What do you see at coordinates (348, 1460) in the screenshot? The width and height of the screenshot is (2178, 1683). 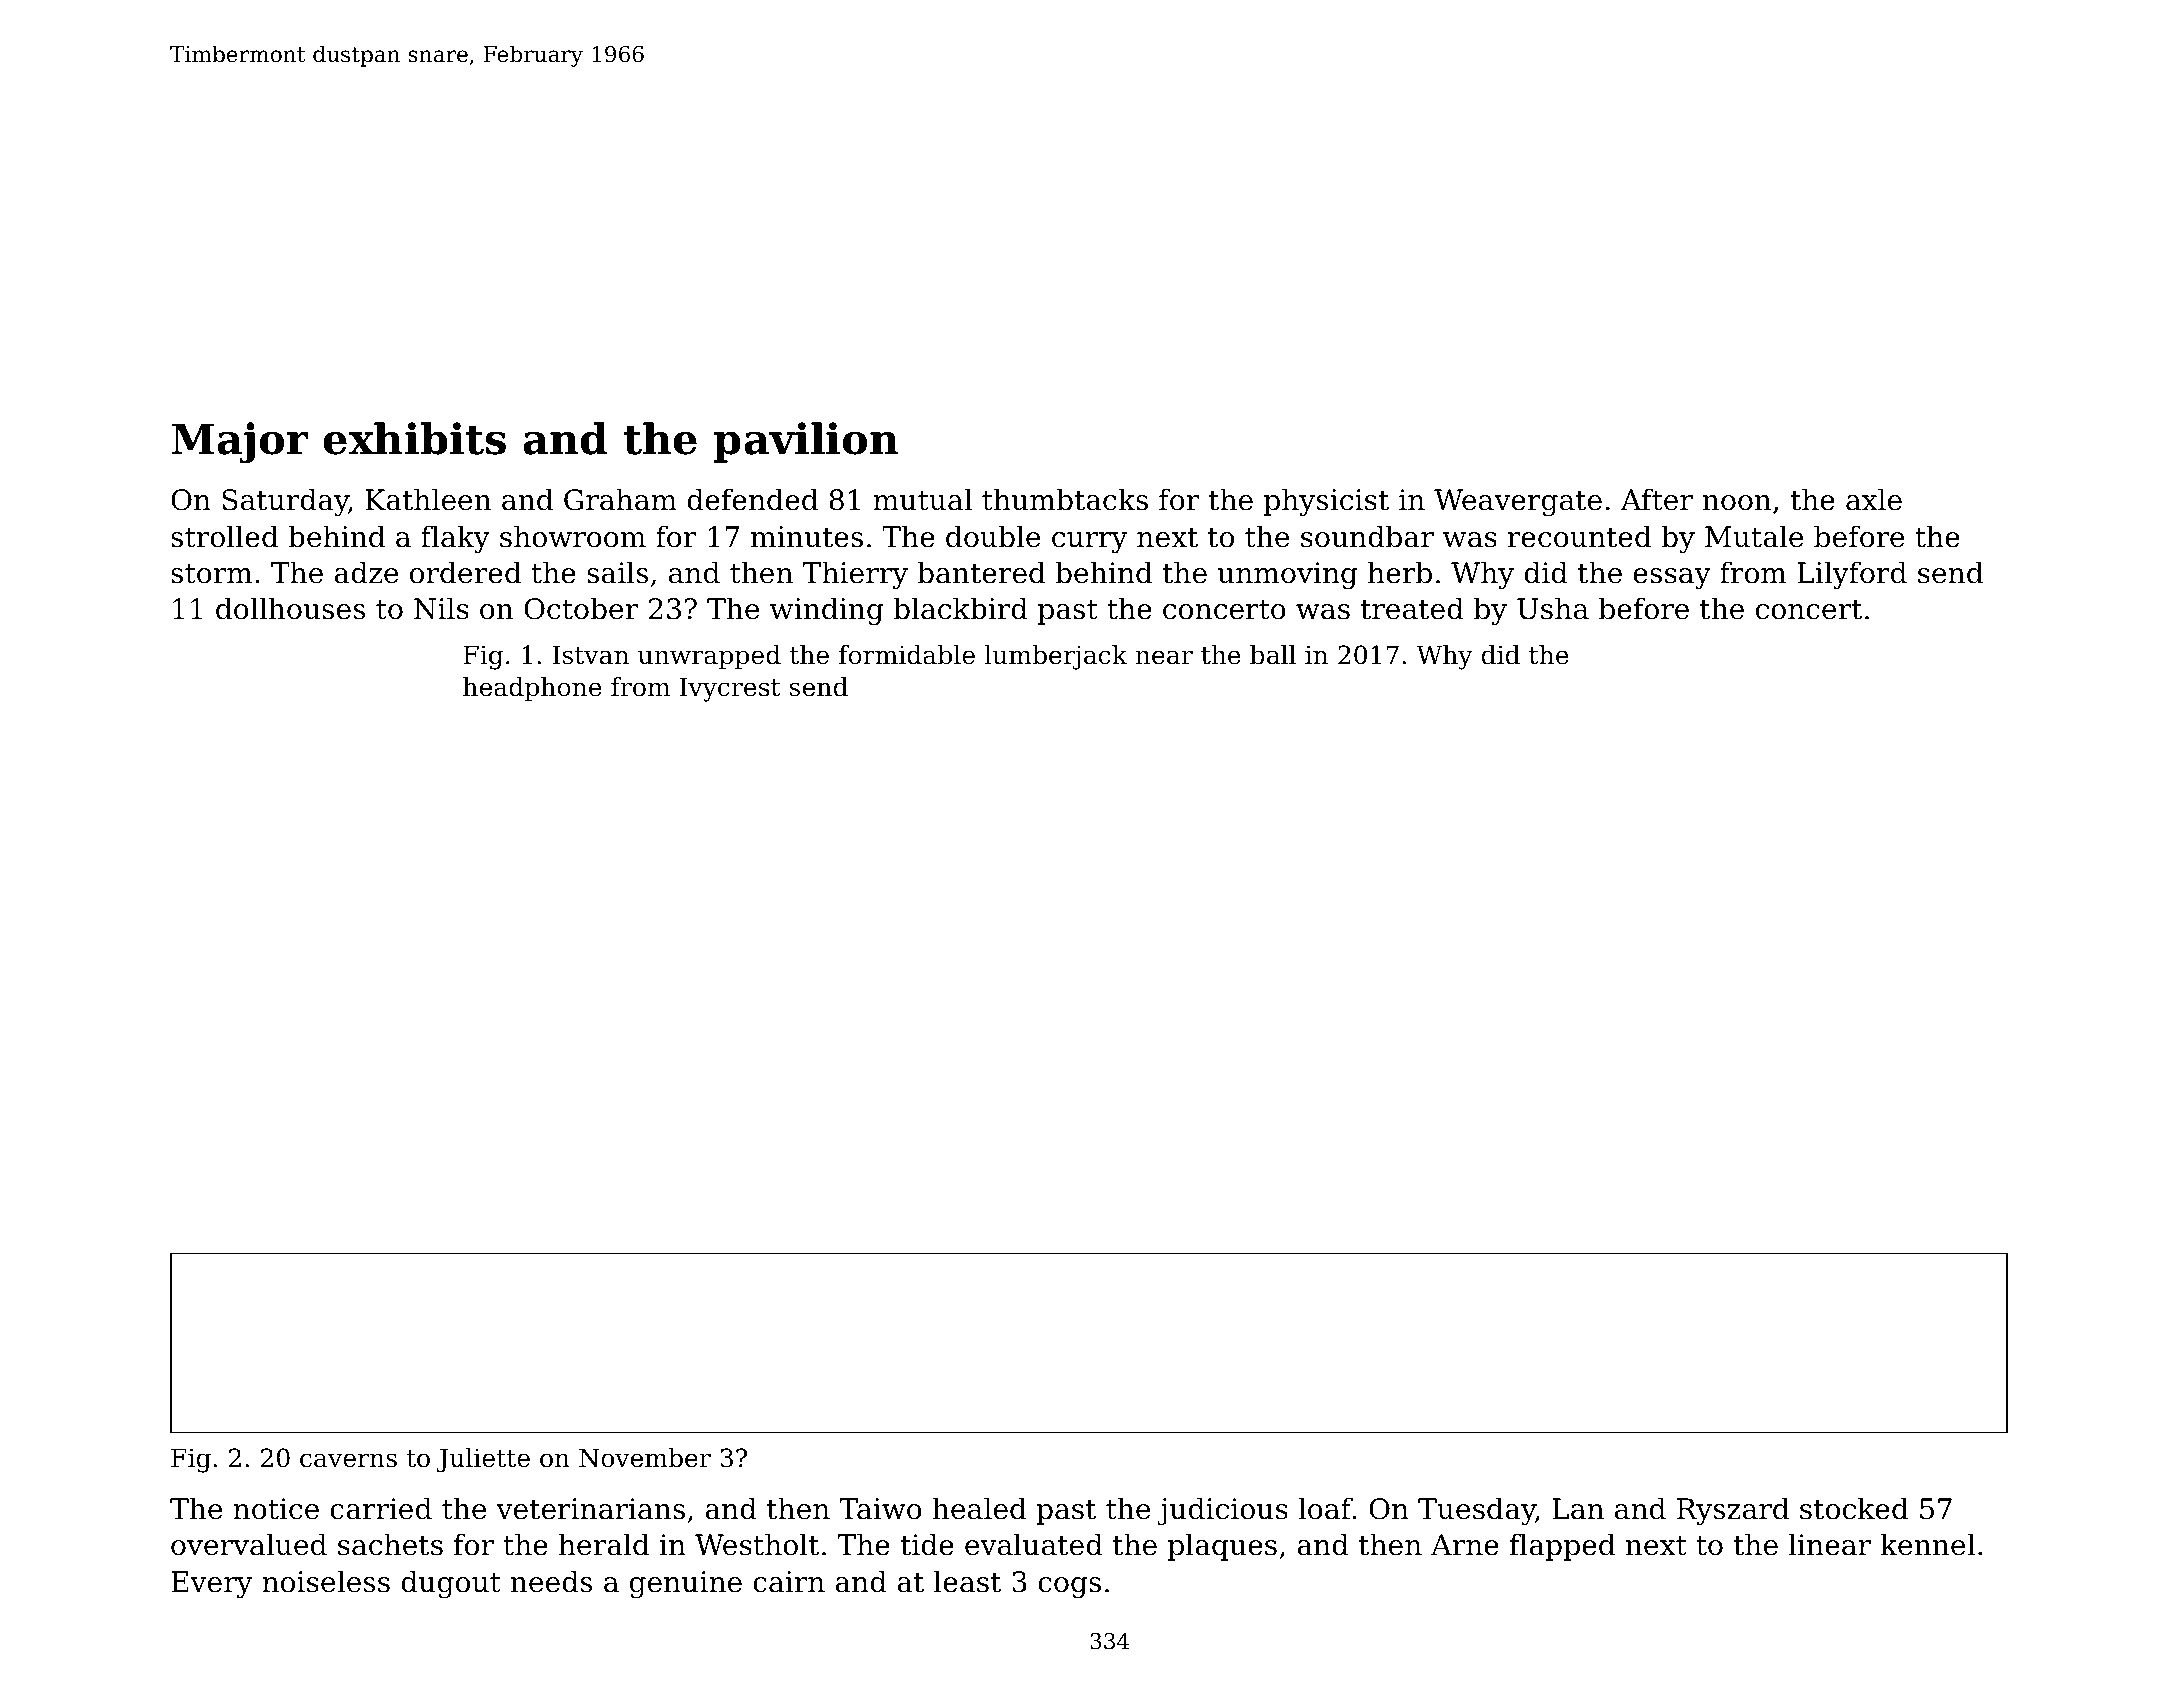 I see `caverns` at bounding box center [348, 1460].
